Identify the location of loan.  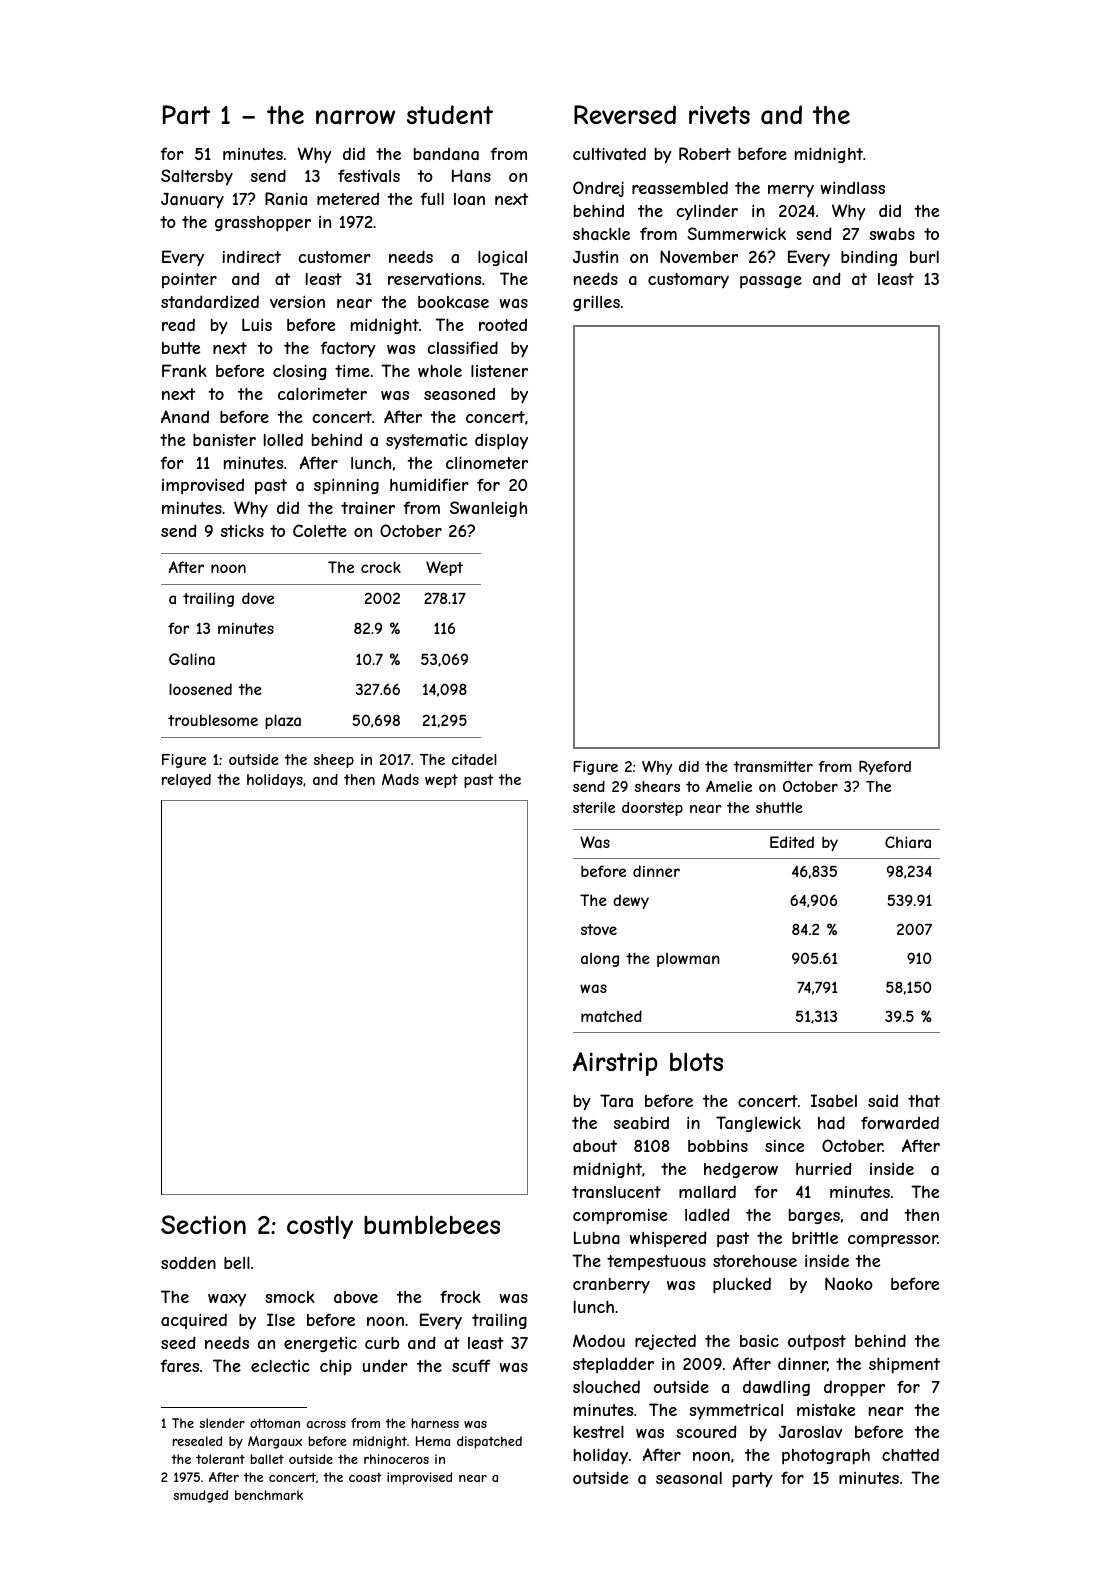
(469, 199).
